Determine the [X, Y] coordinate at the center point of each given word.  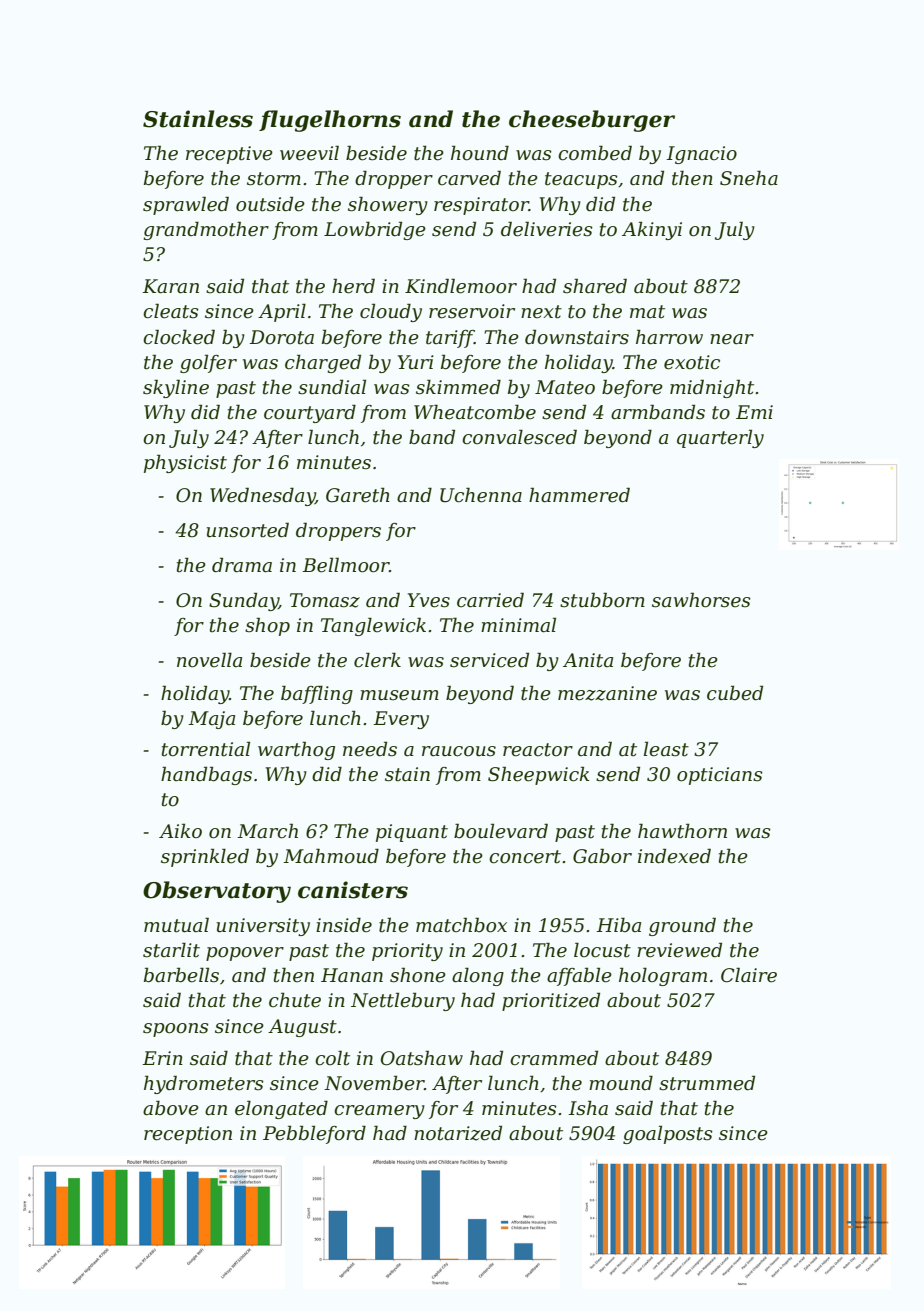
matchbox [461, 925]
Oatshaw [422, 1058]
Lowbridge [375, 230]
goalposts [668, 1134]
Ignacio [701, 155]
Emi [754, 412]
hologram [663, 976]
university [263, 927]
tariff [450, 339]
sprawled [186, 205]
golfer [208, 363]
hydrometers [204, 1084]
